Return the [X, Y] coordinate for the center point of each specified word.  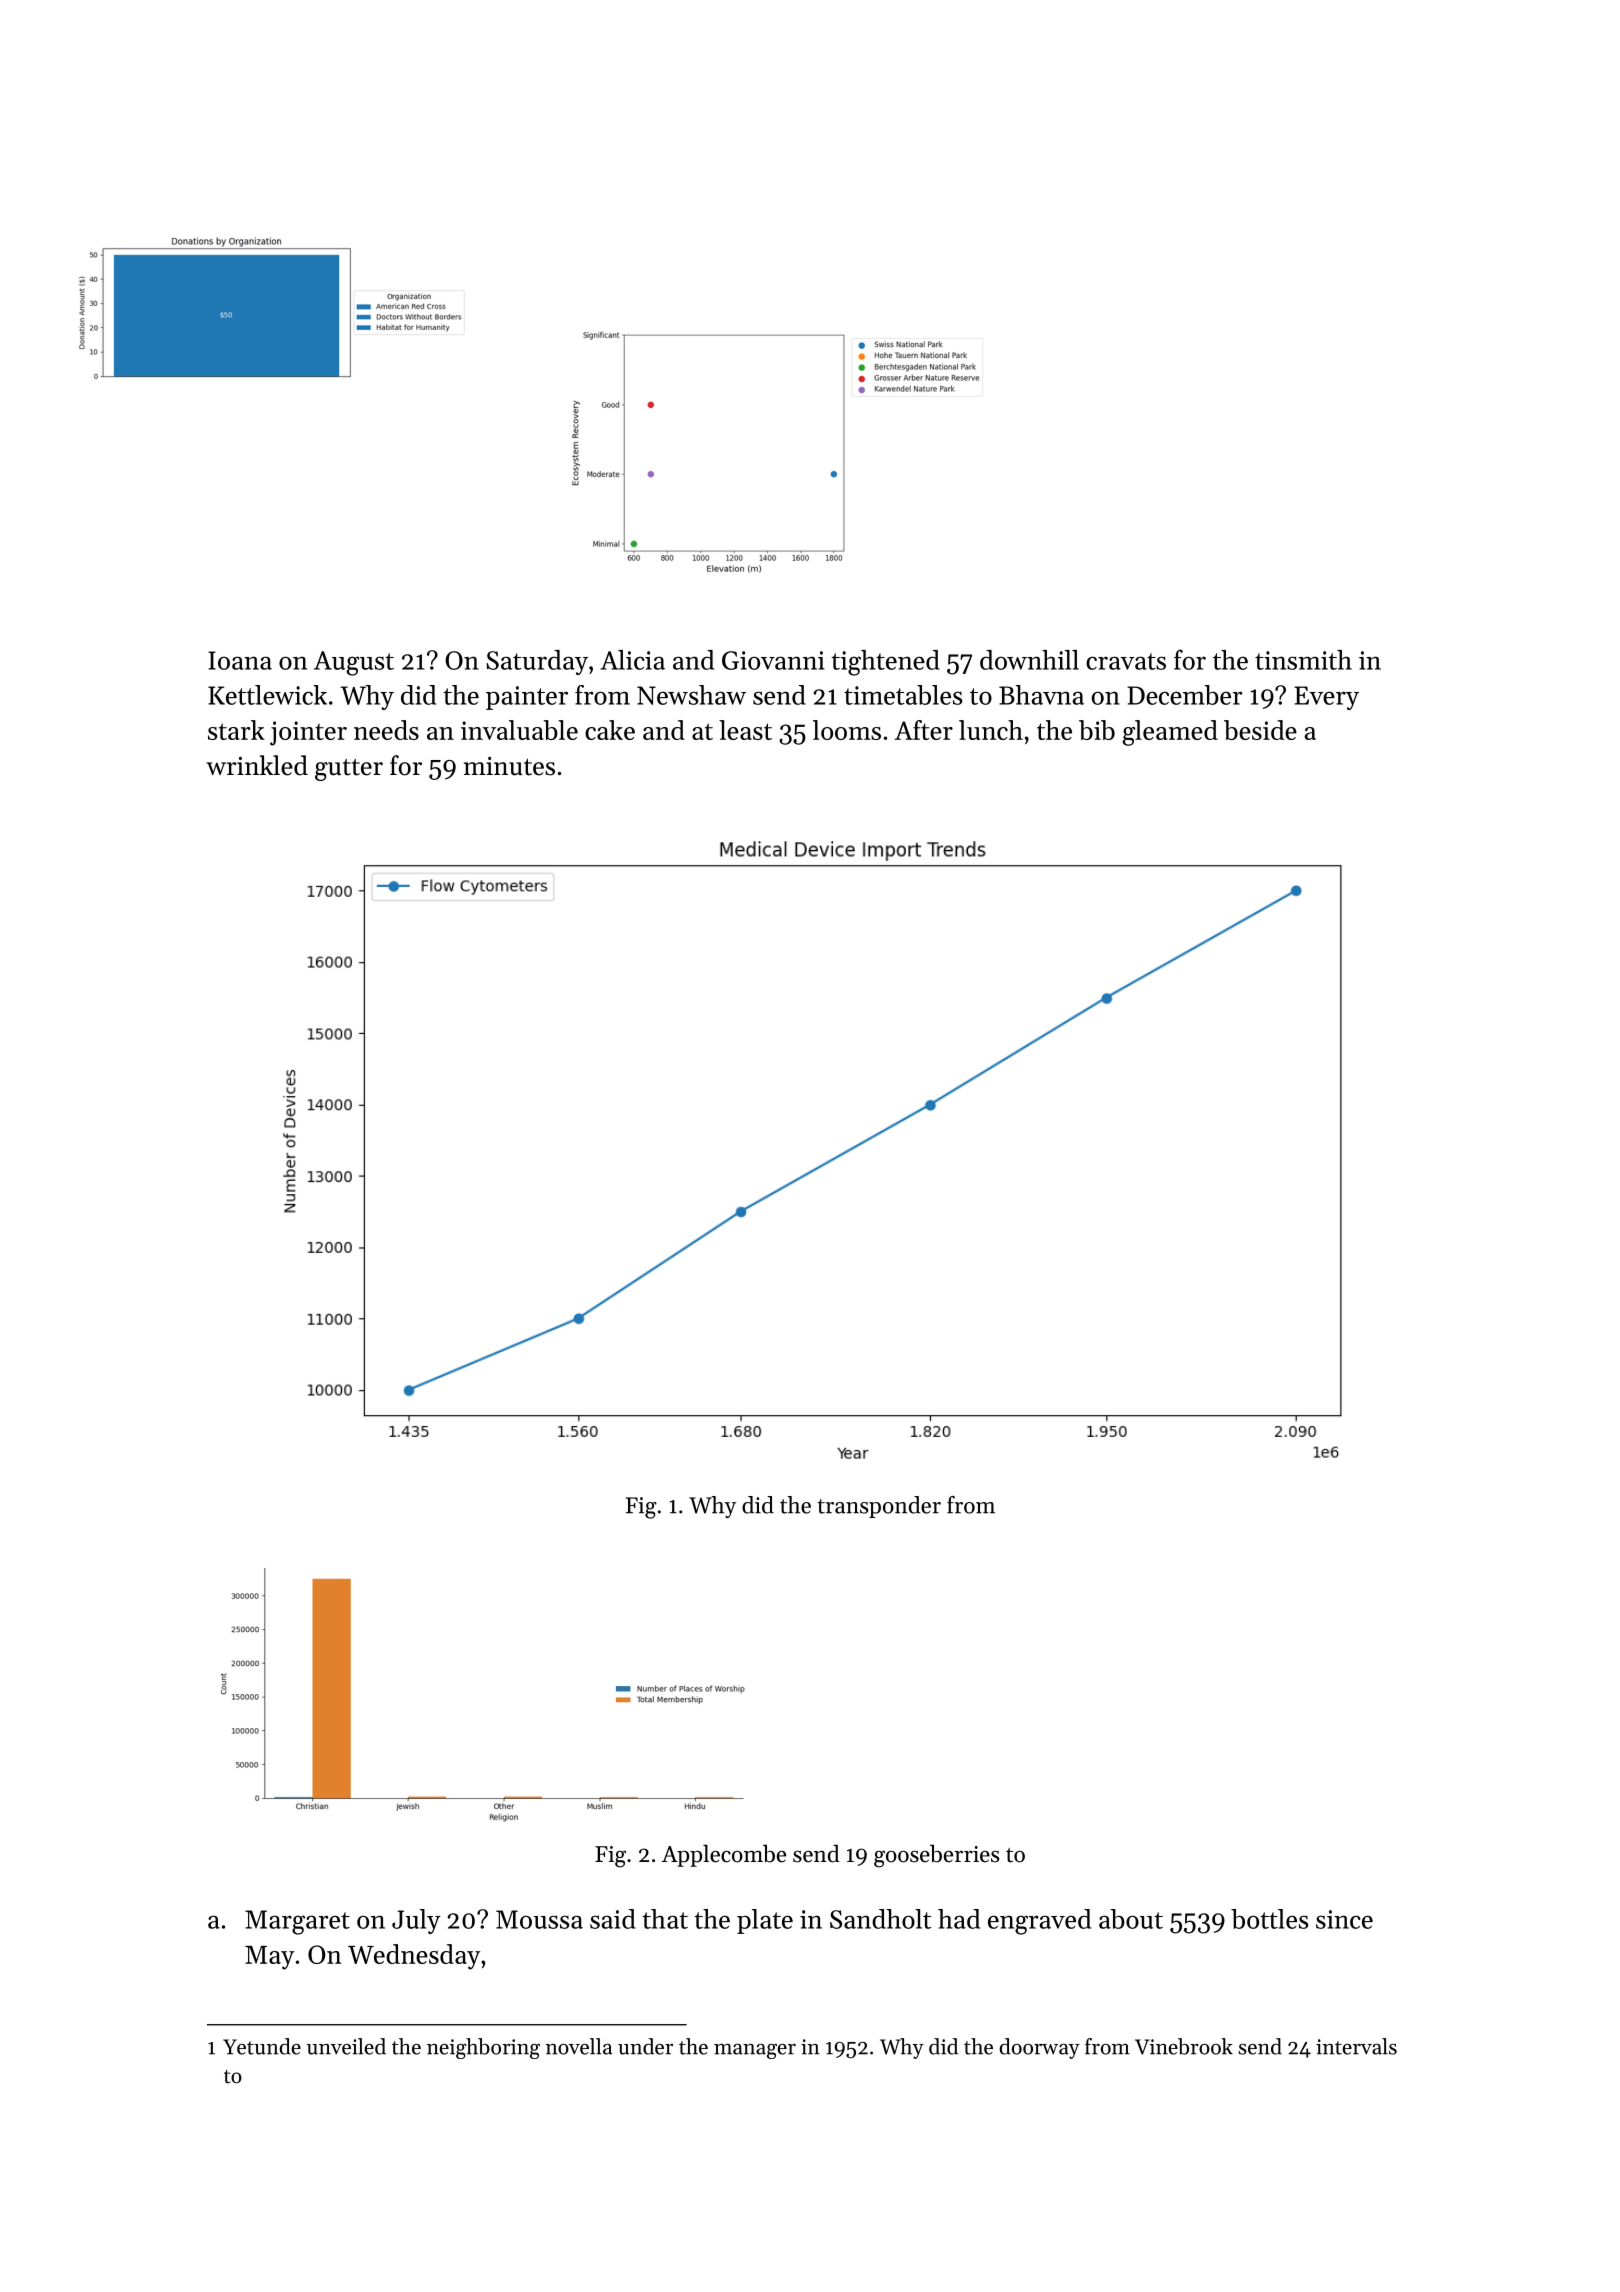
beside [1260, 730]
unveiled [346, 2046]
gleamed [1170, 733]
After [924, 730]
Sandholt [880, 1919]
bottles [1269, 1919]
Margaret [297, 1922]
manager [755, 2051]
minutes [509, 766]
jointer [308, 733]
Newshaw [691, 695]
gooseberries [936, 1856]
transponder [879, 1507]
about [1131, 1919]
